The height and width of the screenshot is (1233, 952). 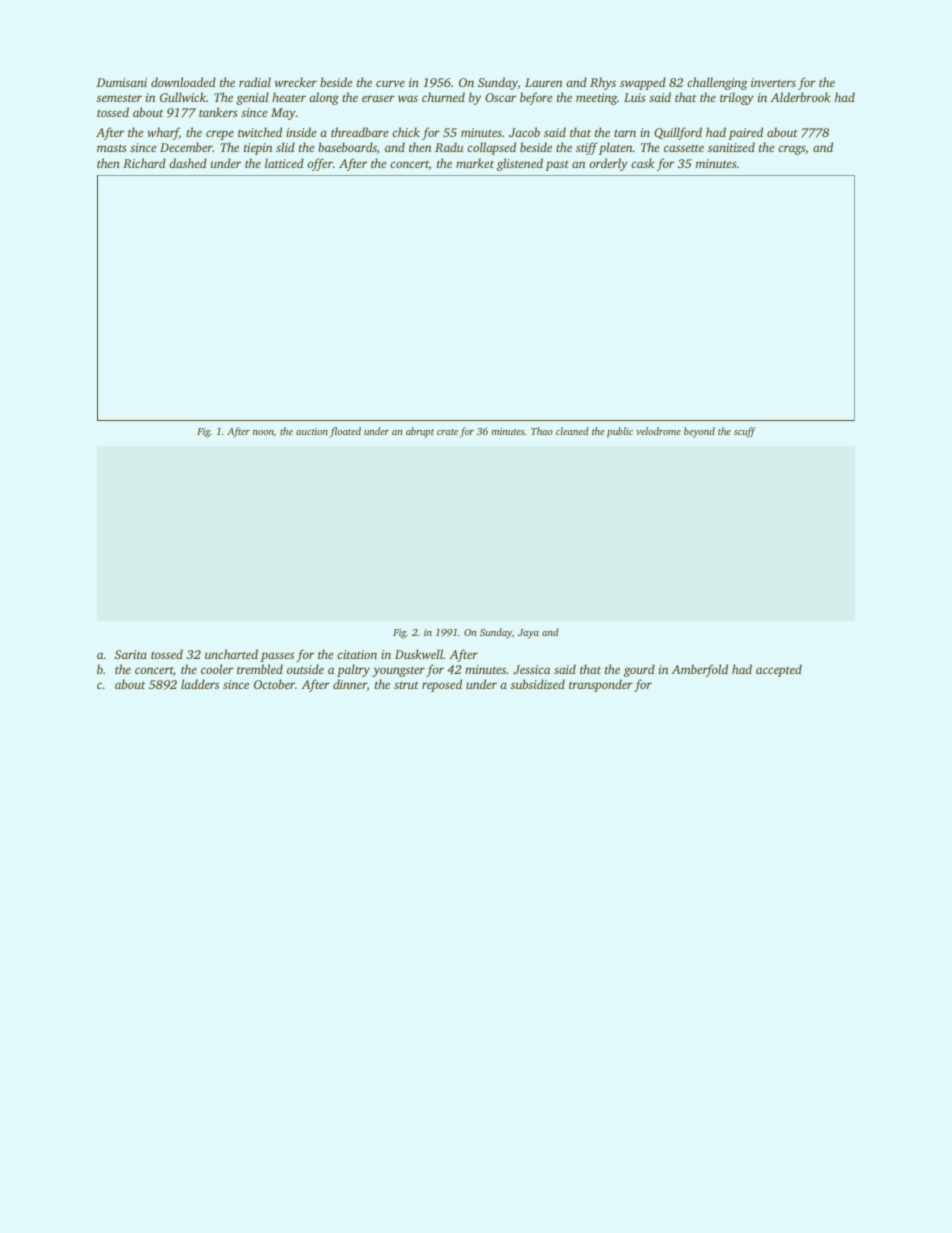 I want to click on ladders, so click(x=200, y=684).
